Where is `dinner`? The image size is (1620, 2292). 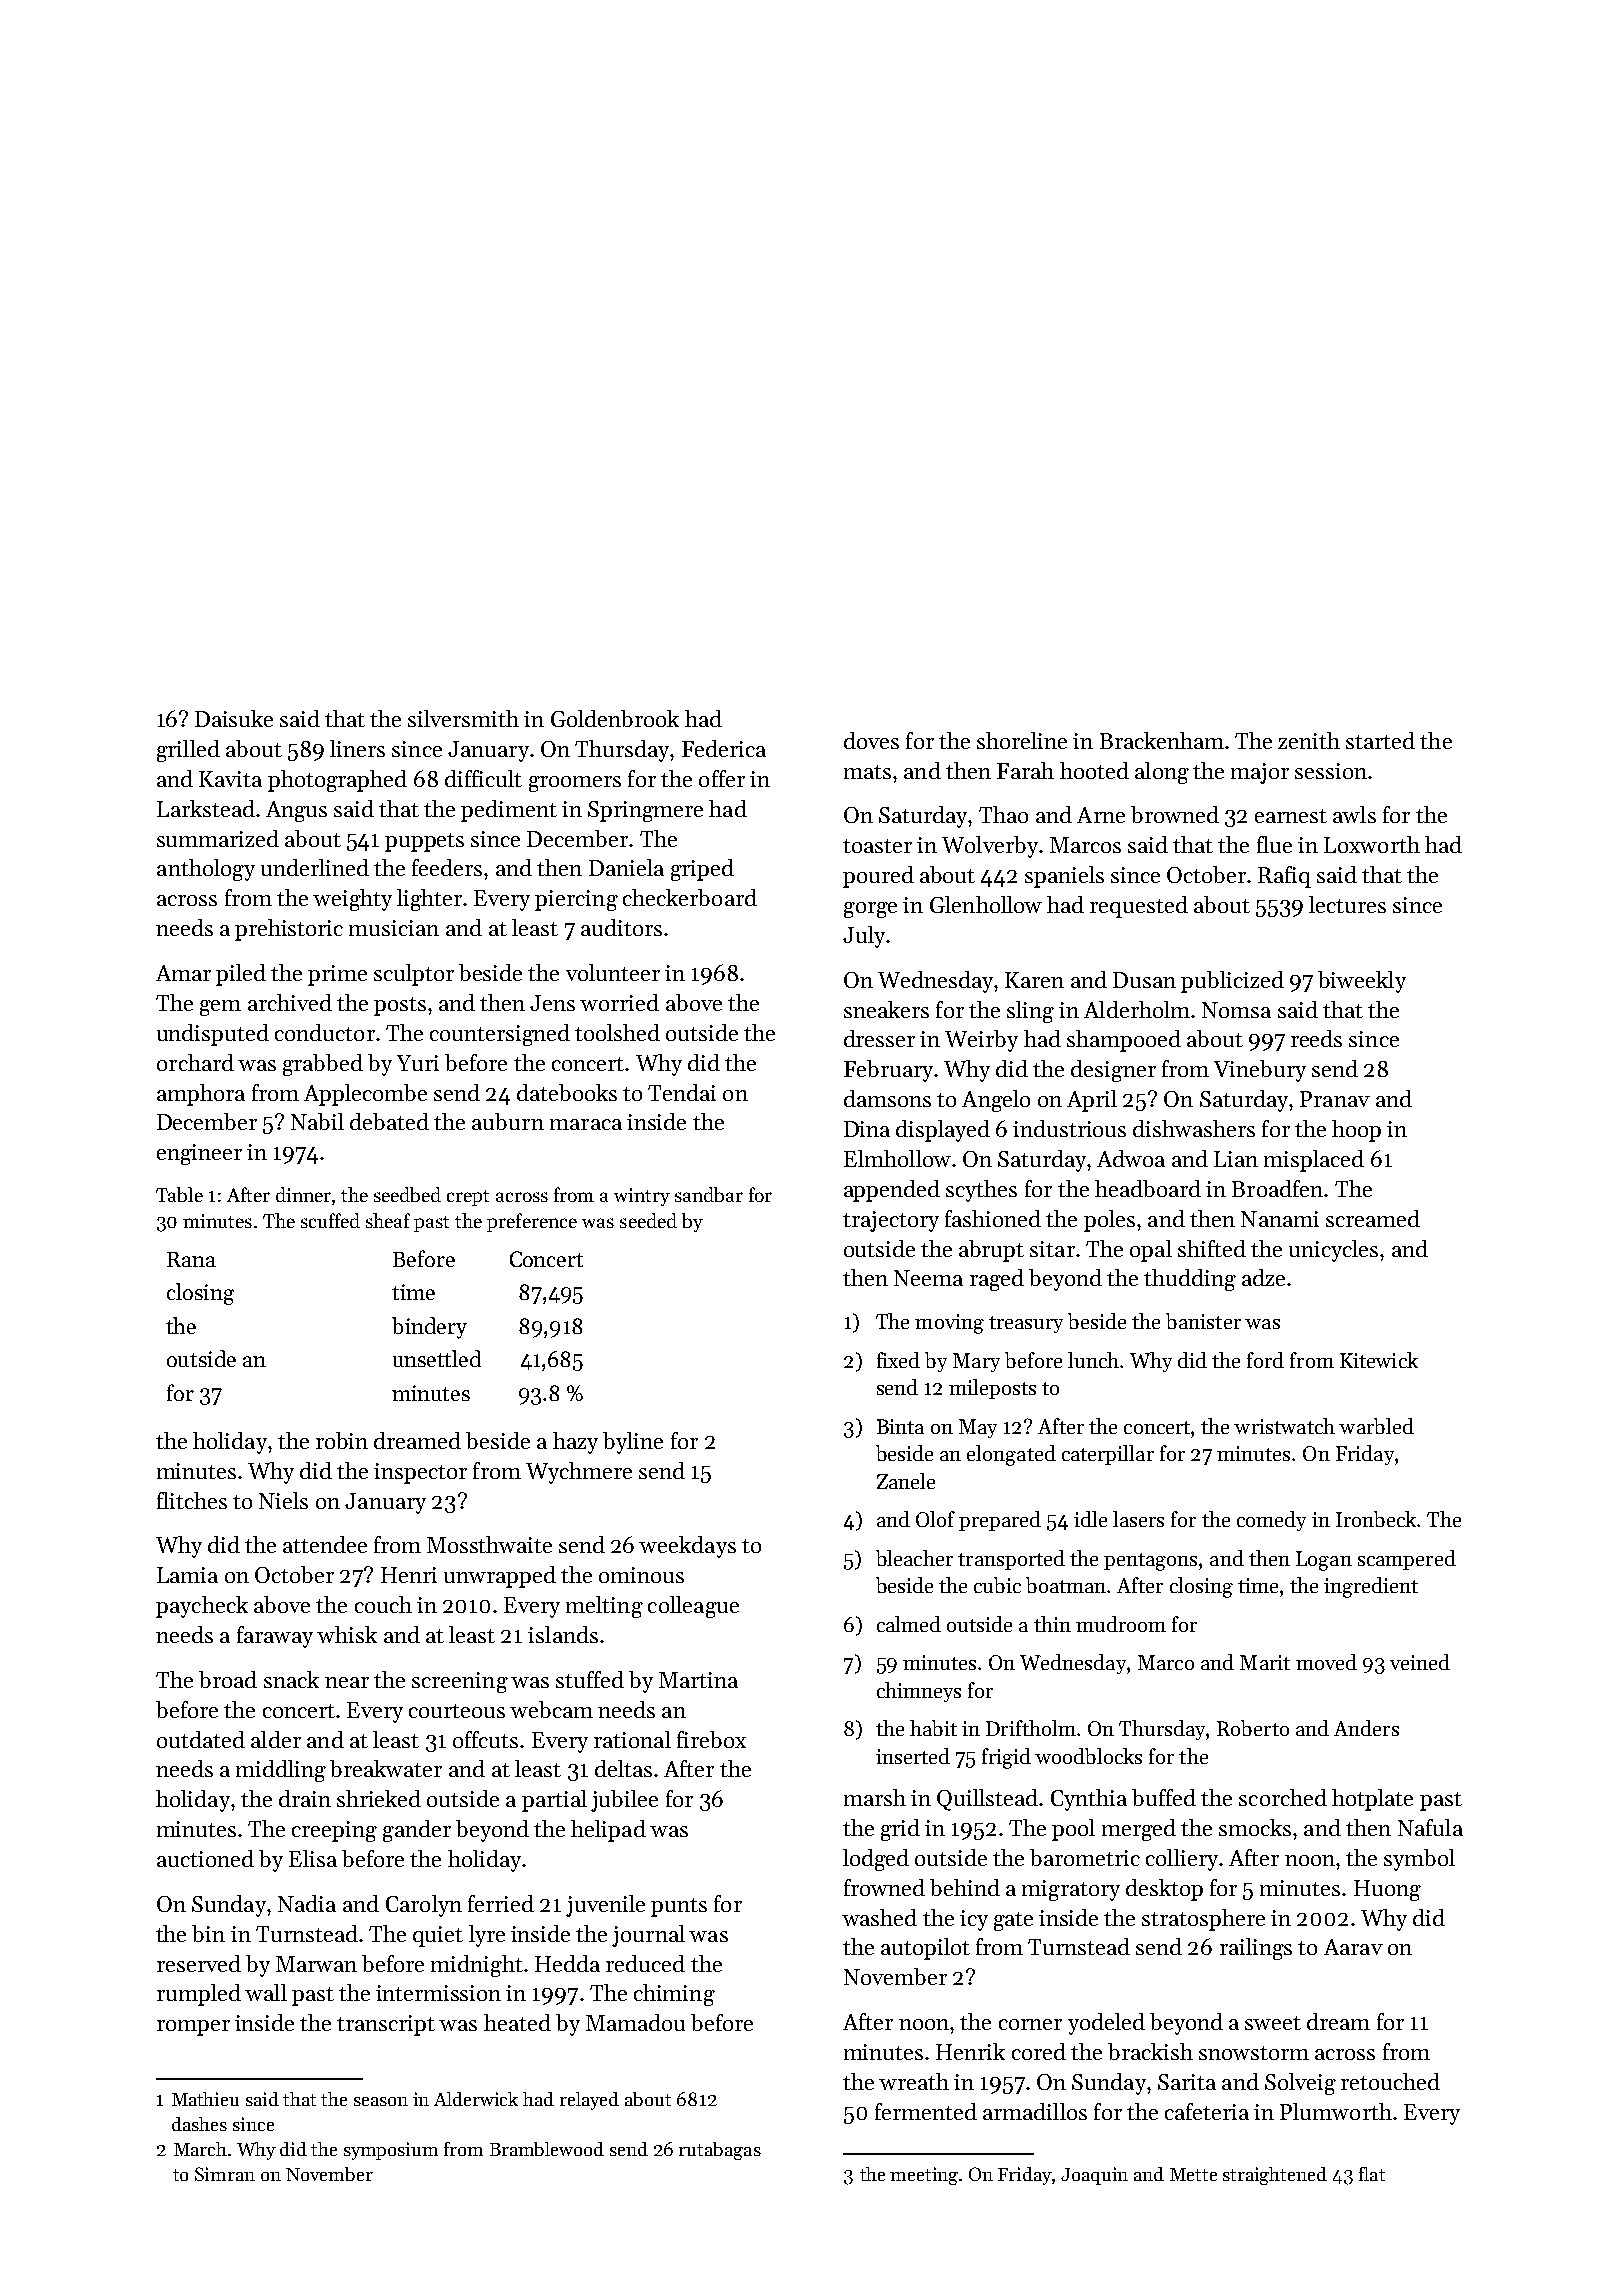
dinner is located at coordinates (303, 1194).
